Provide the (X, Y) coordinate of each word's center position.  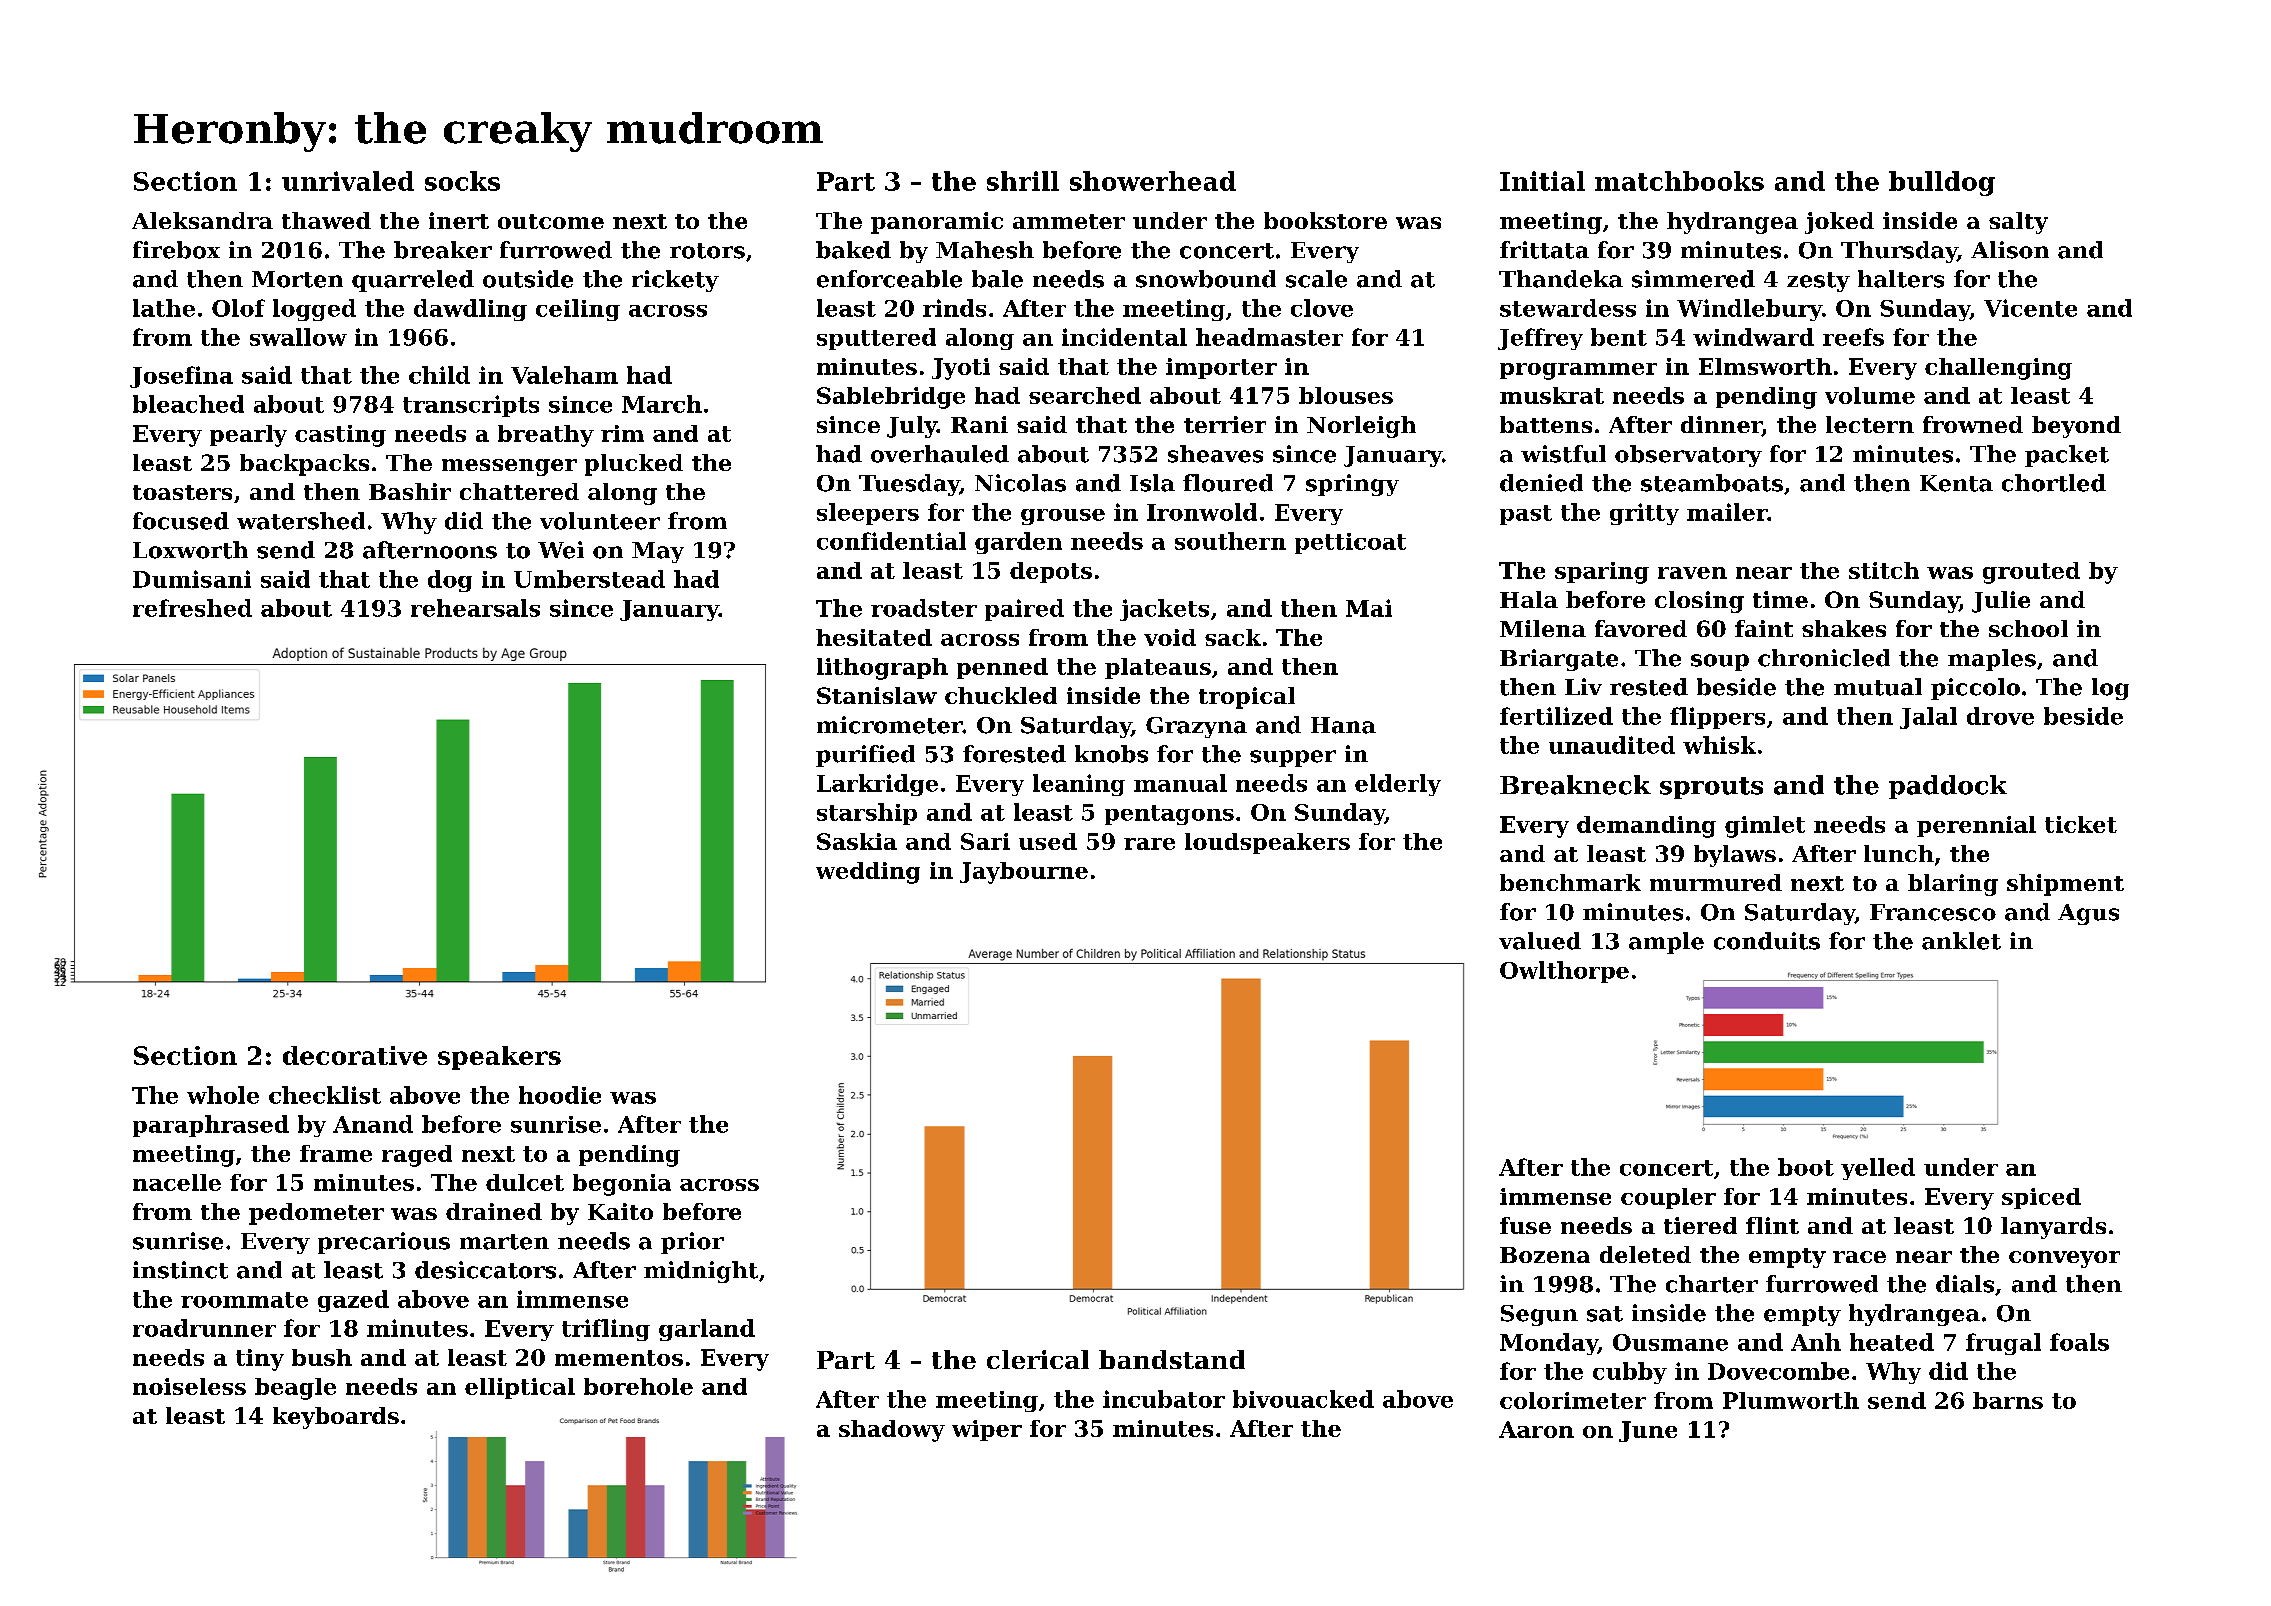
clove (1322, 308)
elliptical (520, 1388)
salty (2018, 223)
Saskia (857, 841)
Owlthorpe (1564, 972)
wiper (987, 1430)
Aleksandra (202, 220)
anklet (1961, 941)
